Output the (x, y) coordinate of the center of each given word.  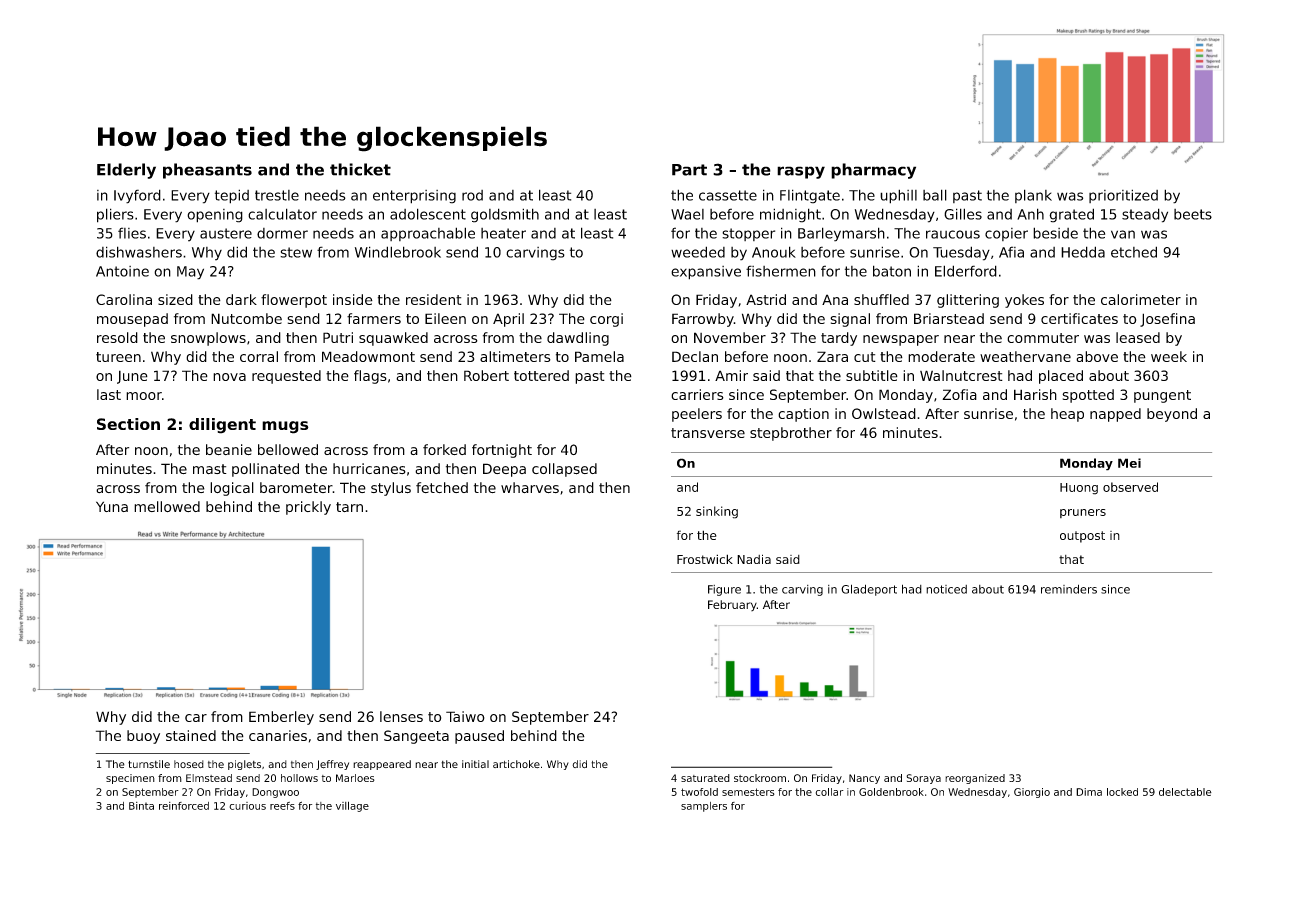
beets (1193, 214)
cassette (728, 195)
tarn (349, 507)
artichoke (516, 764)
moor (144, 396)
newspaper (901, 340)
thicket (360, 169)
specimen (130, 779)
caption (803, 415)
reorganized (975, 779)
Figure (724, 590)
